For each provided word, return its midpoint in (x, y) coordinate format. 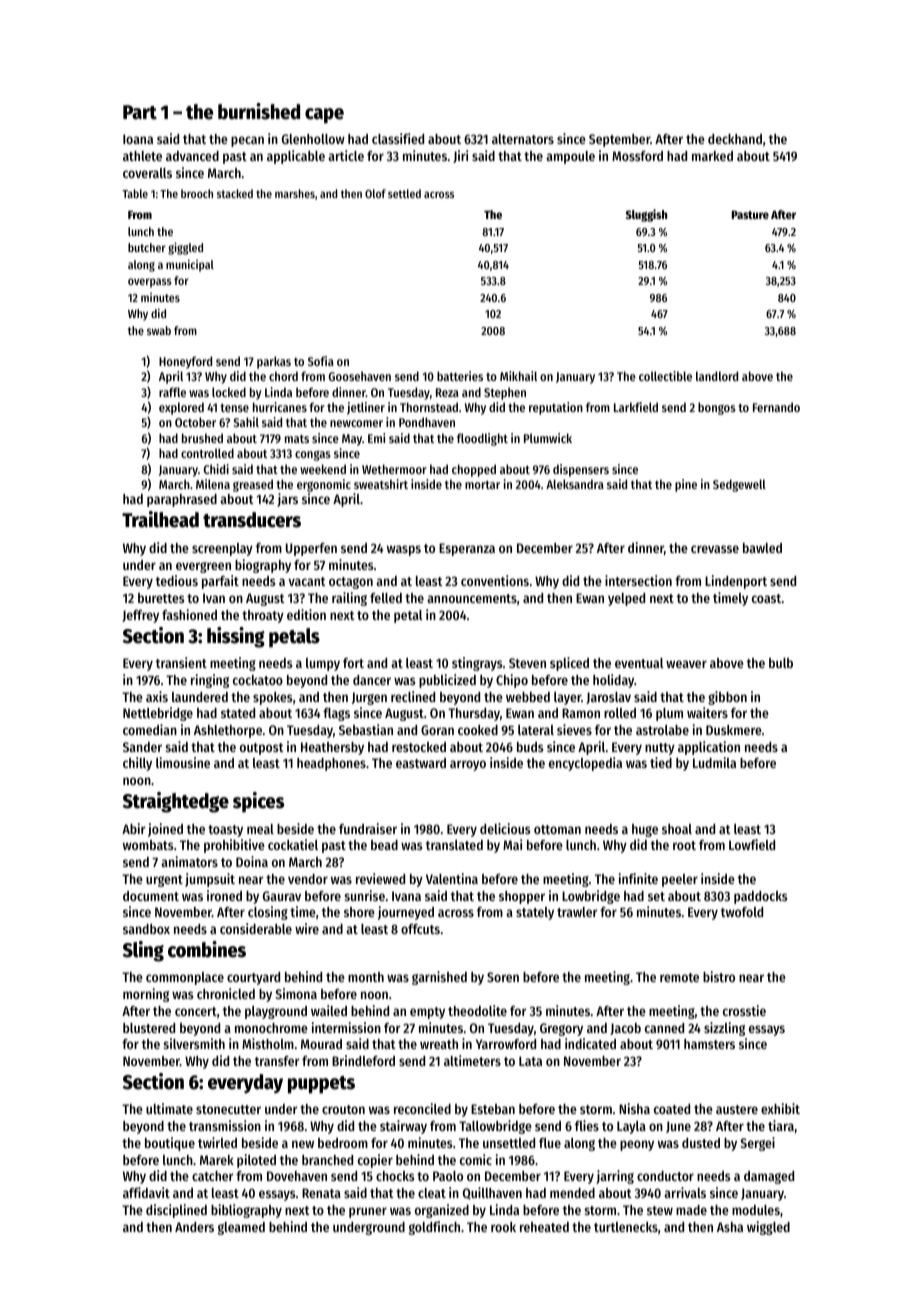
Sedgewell (739, 485)
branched (327, 1160)
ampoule (570, 157)
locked (229, 392)
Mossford (637, 156)
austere (737, 1109)
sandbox (146, 929)
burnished (259, 111)
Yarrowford (506, 1044)
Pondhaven (427, 422)
